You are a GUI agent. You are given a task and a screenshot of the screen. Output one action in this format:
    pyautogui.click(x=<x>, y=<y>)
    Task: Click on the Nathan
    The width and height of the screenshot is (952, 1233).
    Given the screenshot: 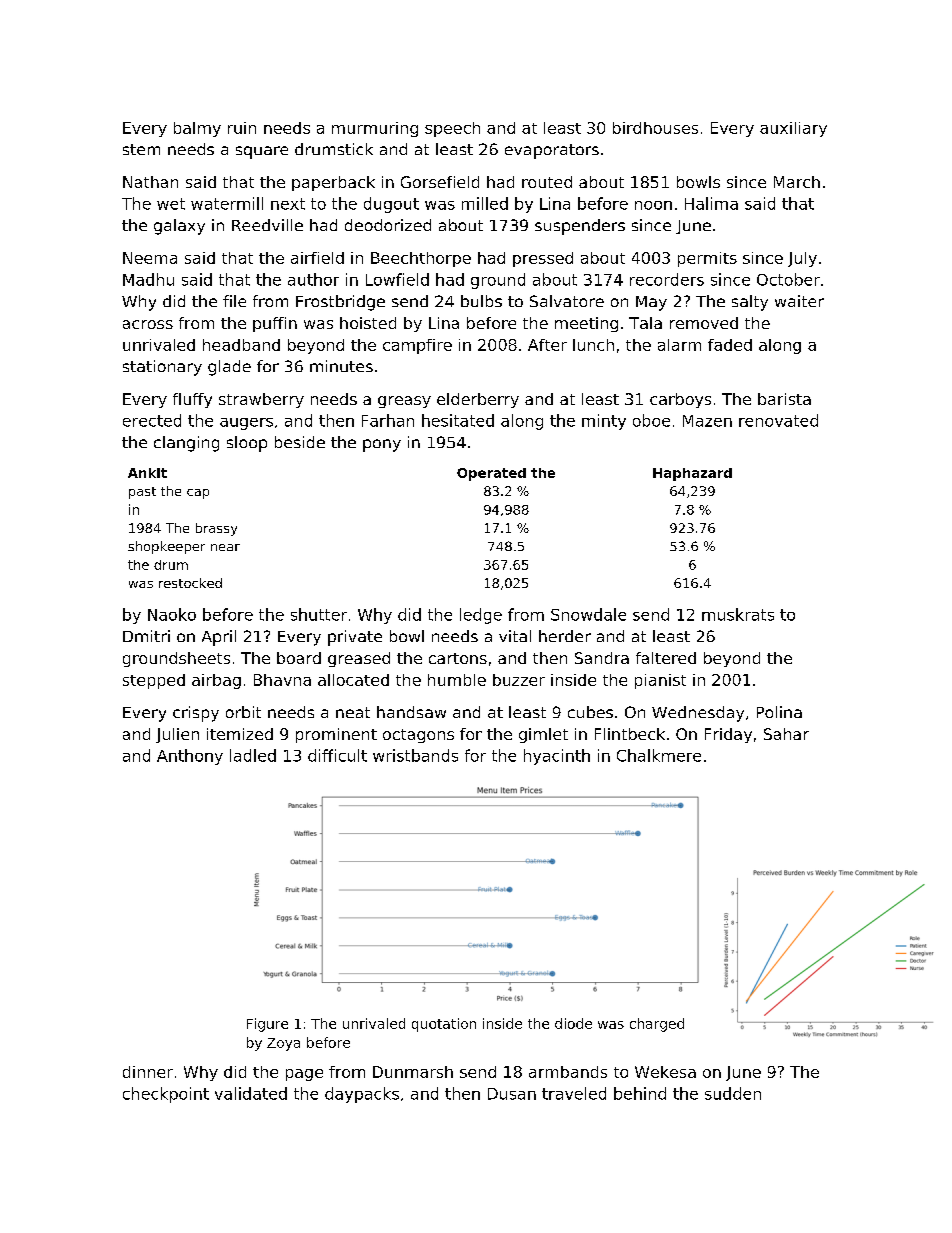 What is the action you would take?
    pyautogui.click(x=150, y=182)
